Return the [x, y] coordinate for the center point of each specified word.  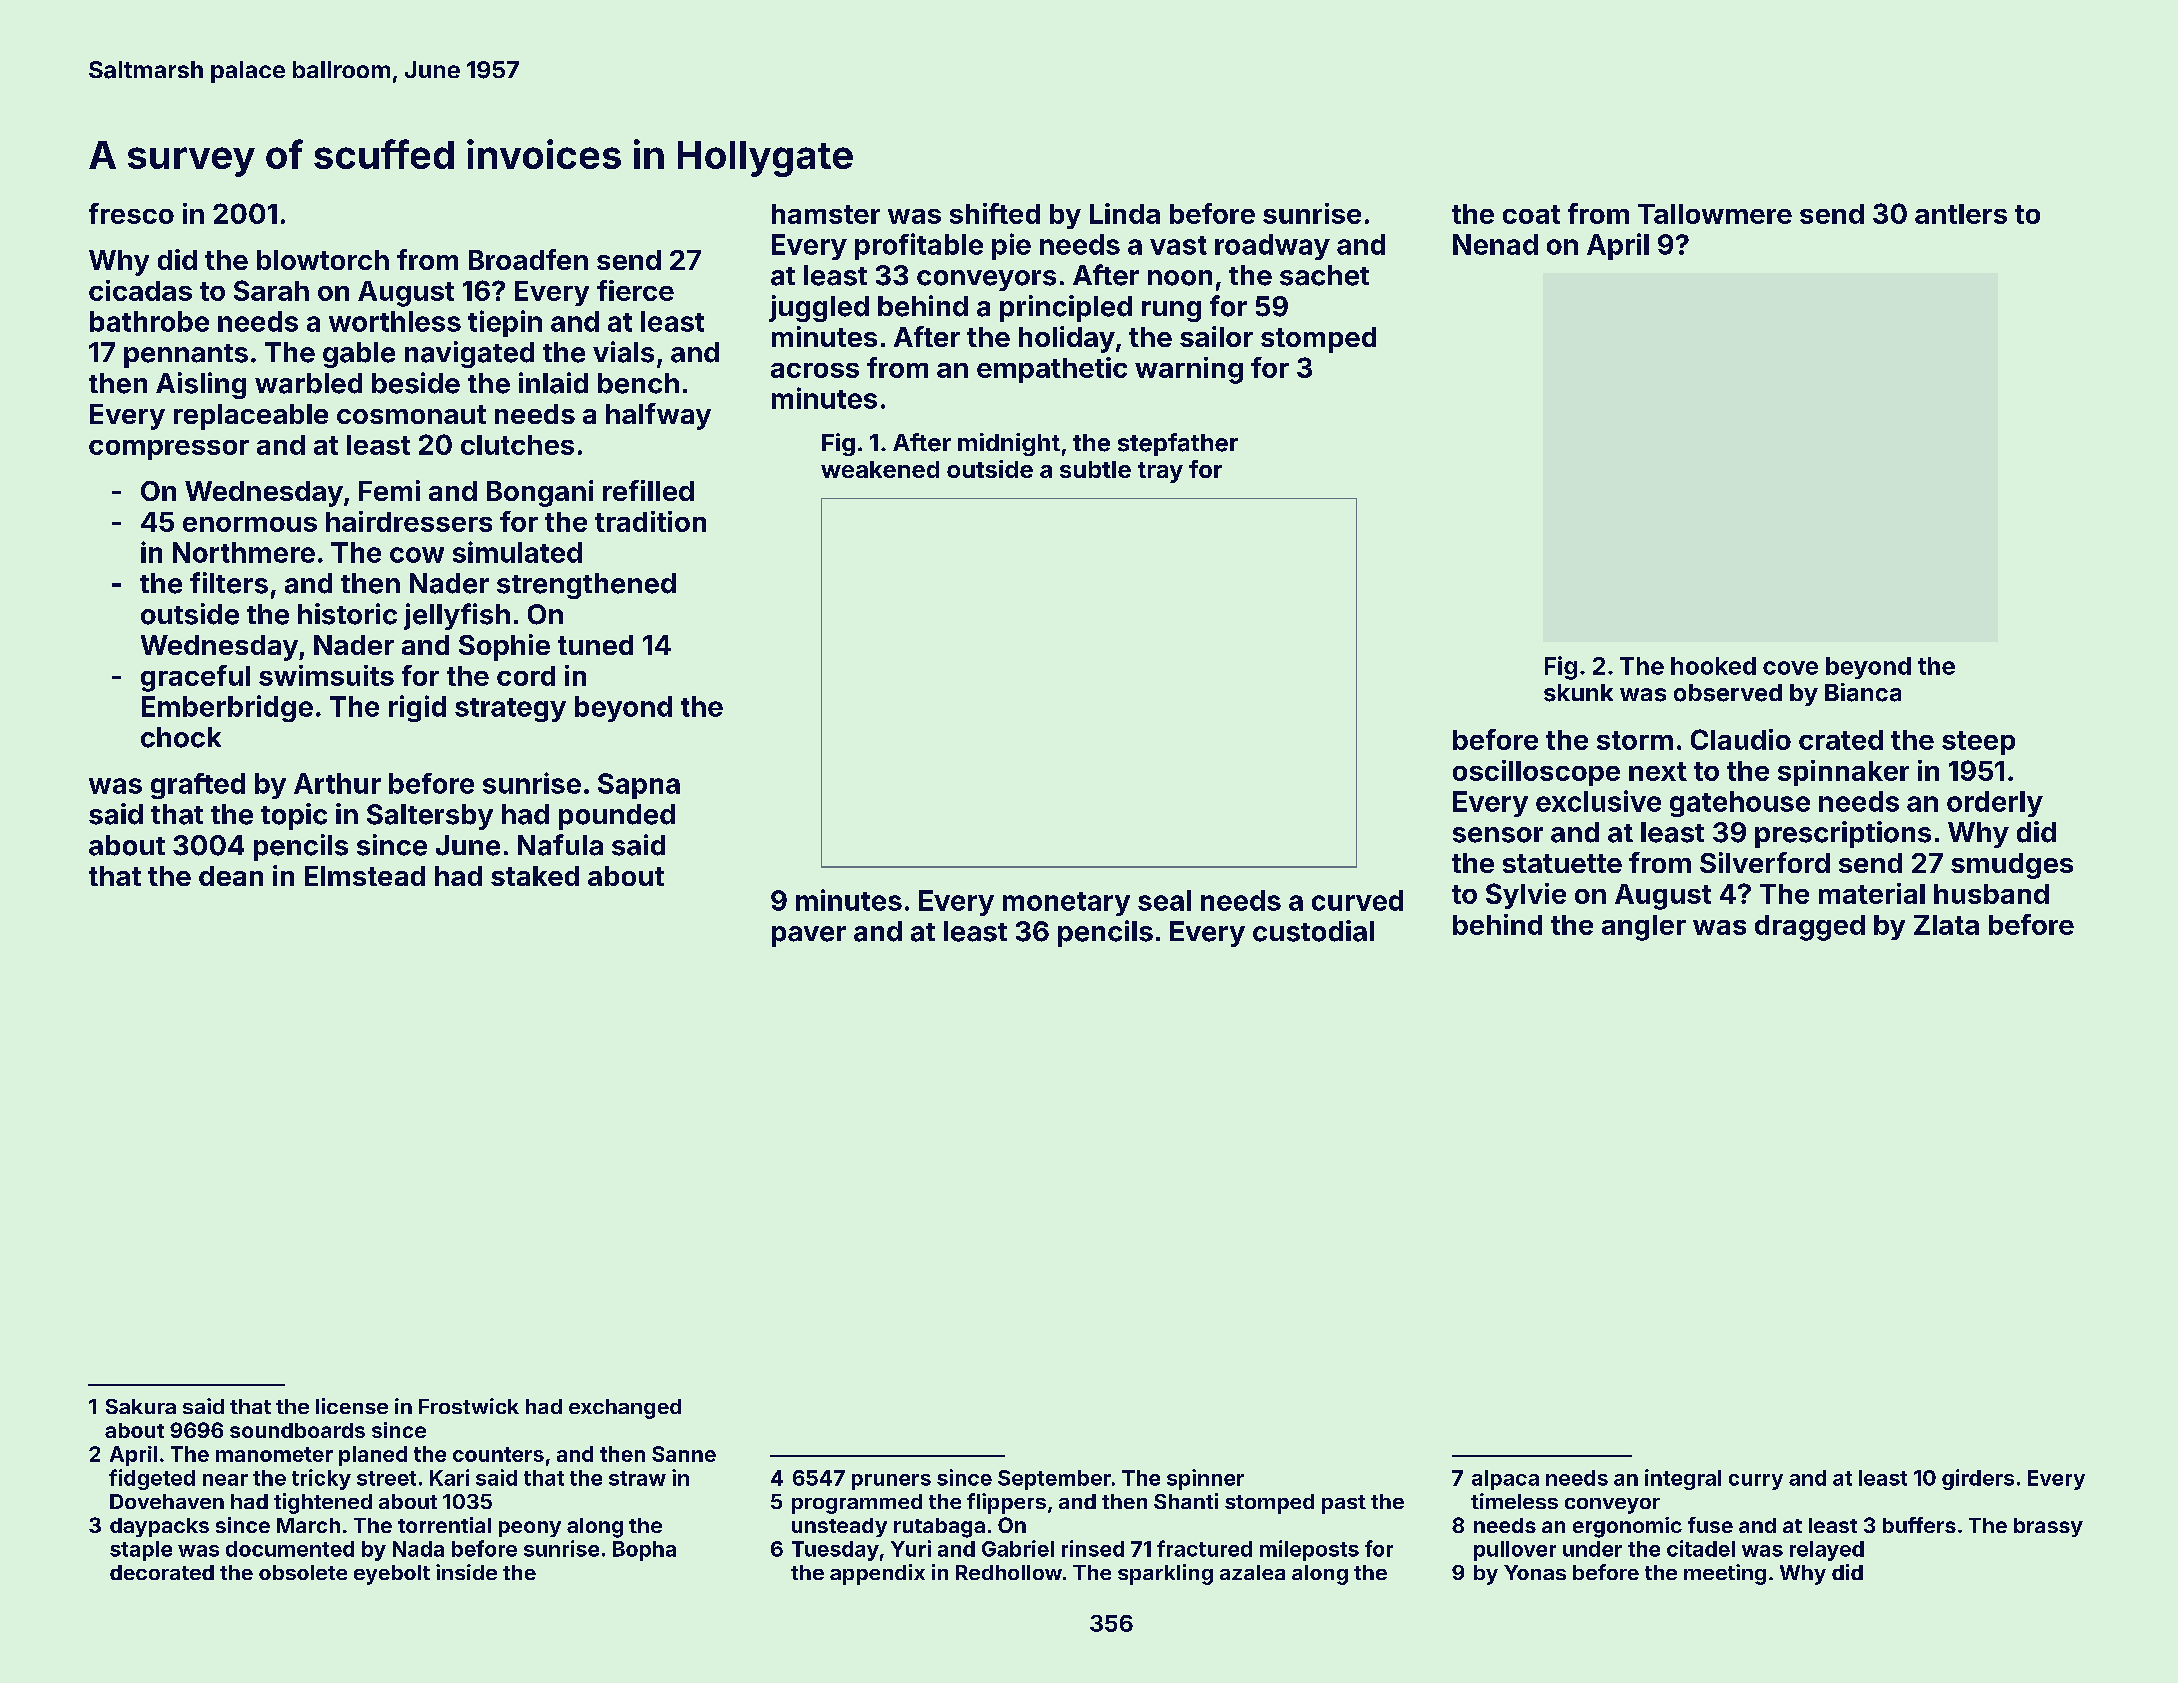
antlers [1961, 214]
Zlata [1946, 925]
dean [231, 876]
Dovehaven [167, 1501]
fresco [131, 213]
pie [1011, 246]
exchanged [625, 1409]
